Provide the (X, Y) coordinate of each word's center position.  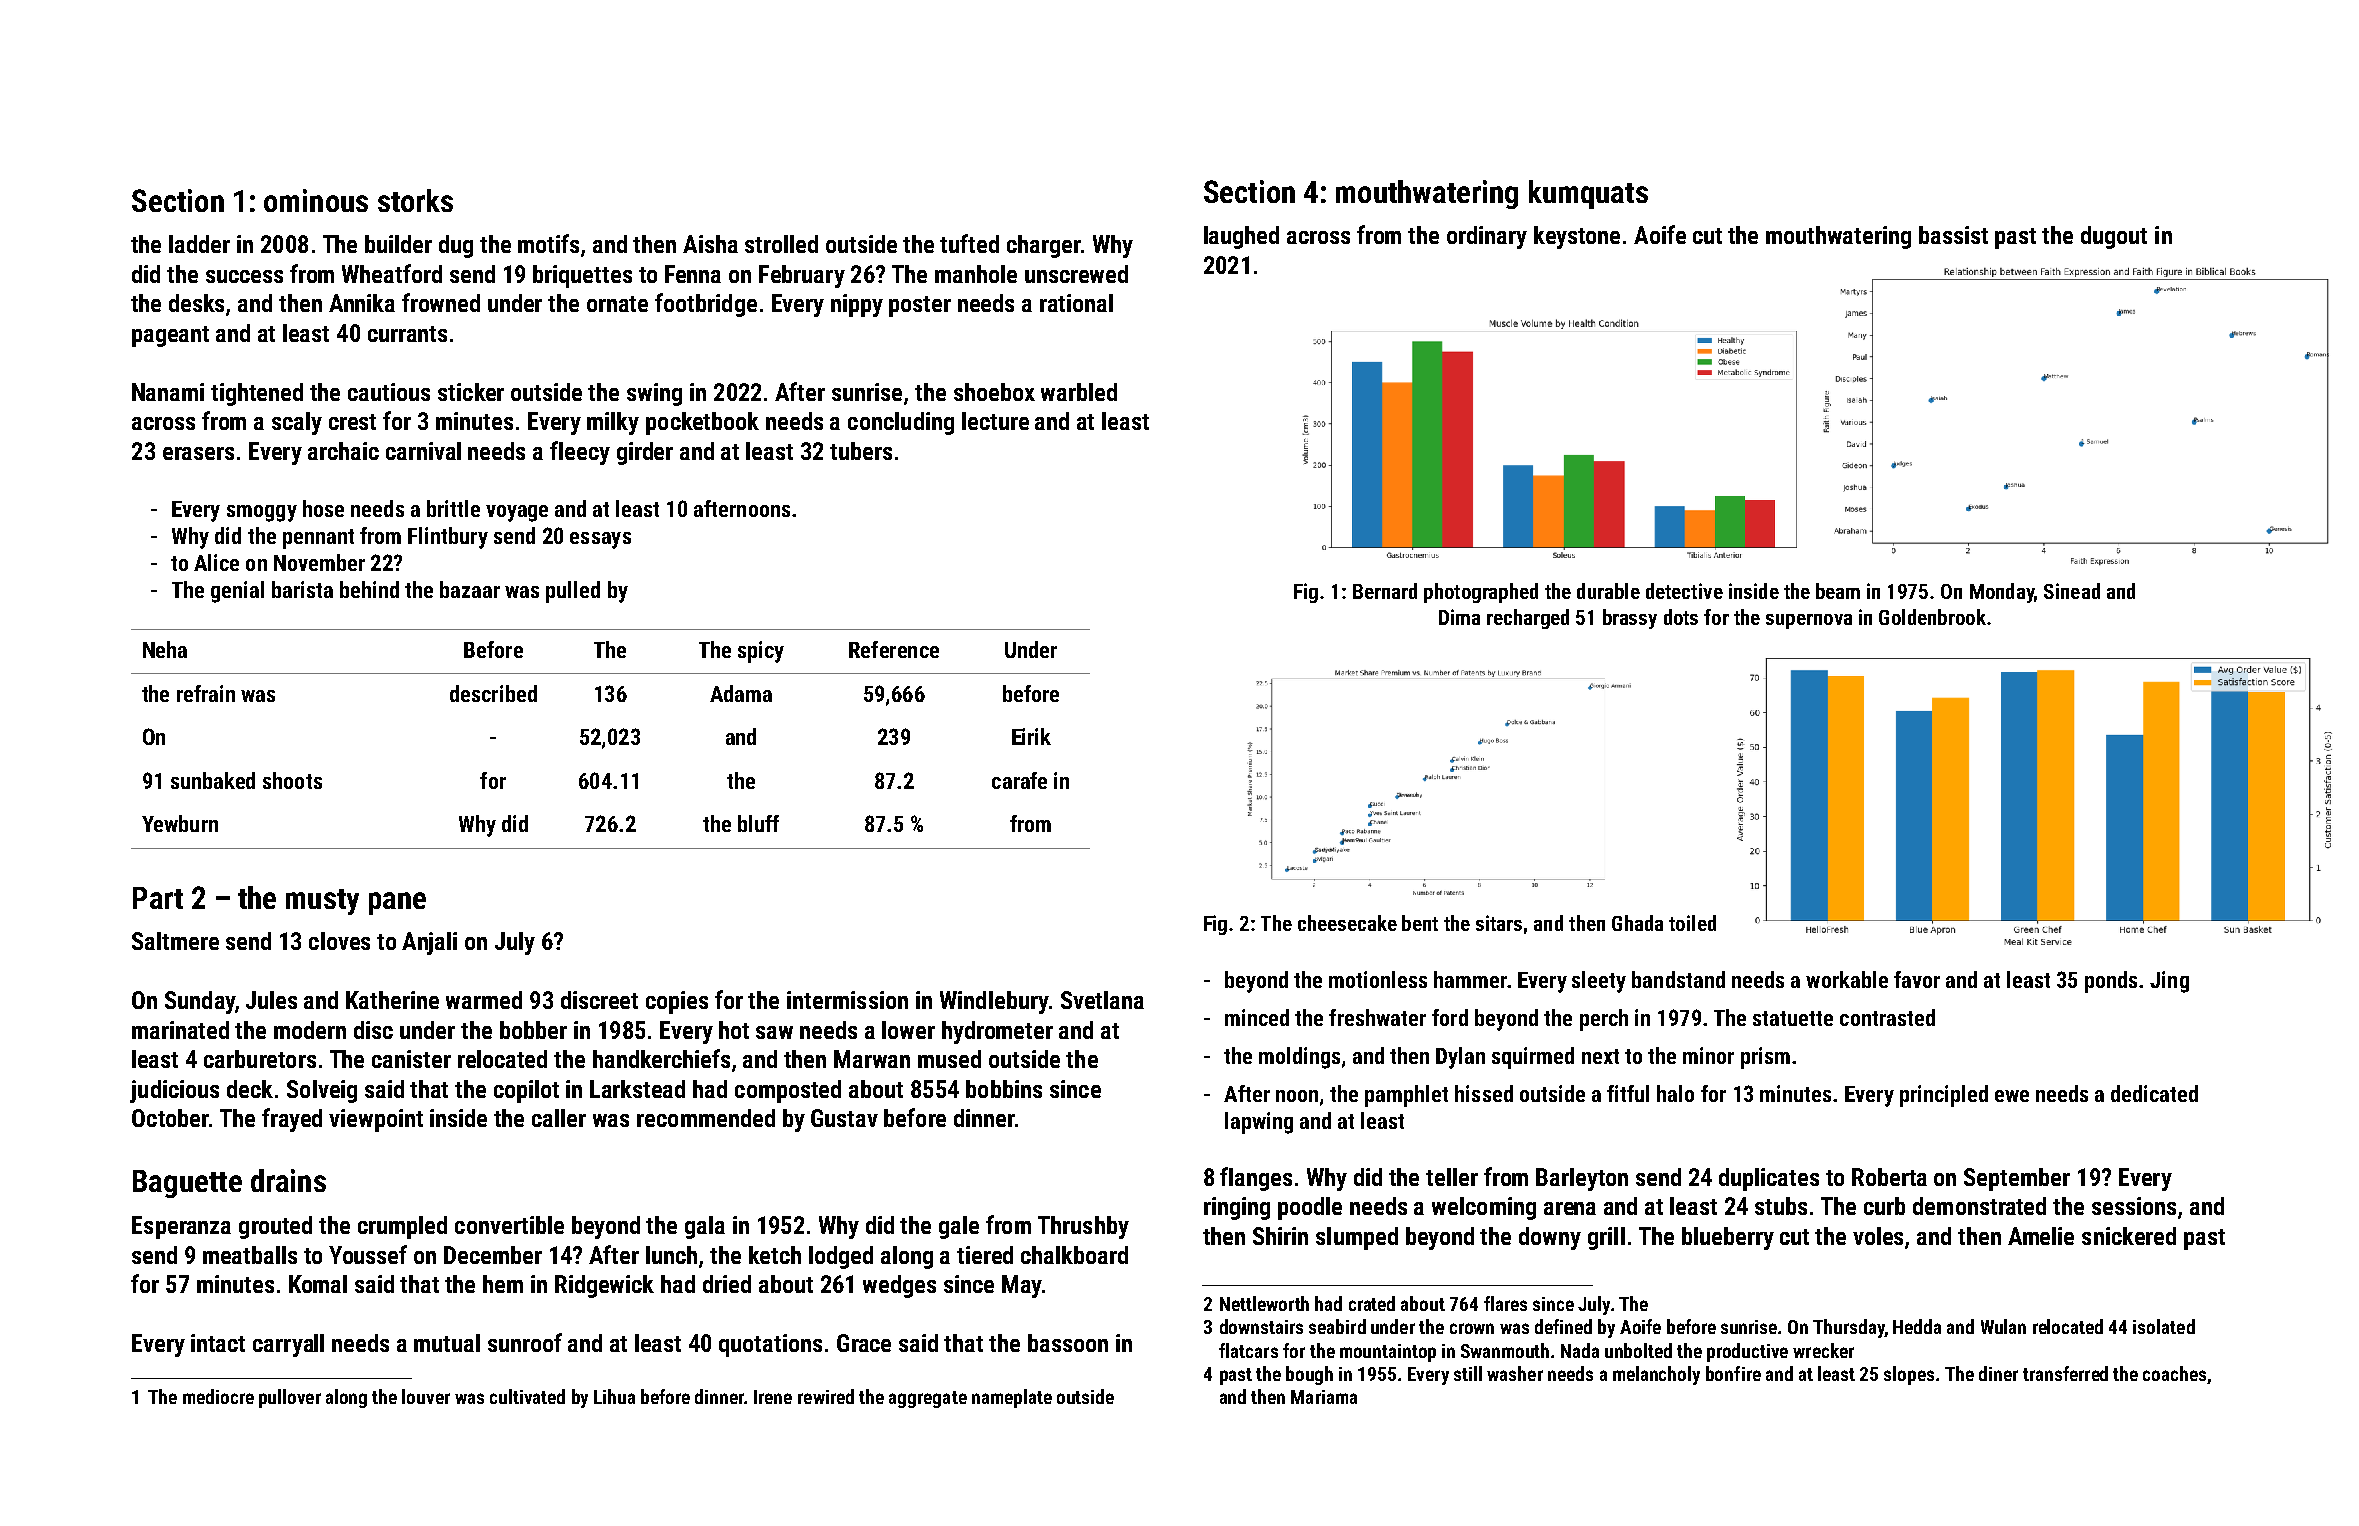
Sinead (2072, 591)
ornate (617, 304)
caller (559, 1118)
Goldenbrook (1932, 617)
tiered (985, 1255)
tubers (861, 451)
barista (302, 589)
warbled (1079, 392)
